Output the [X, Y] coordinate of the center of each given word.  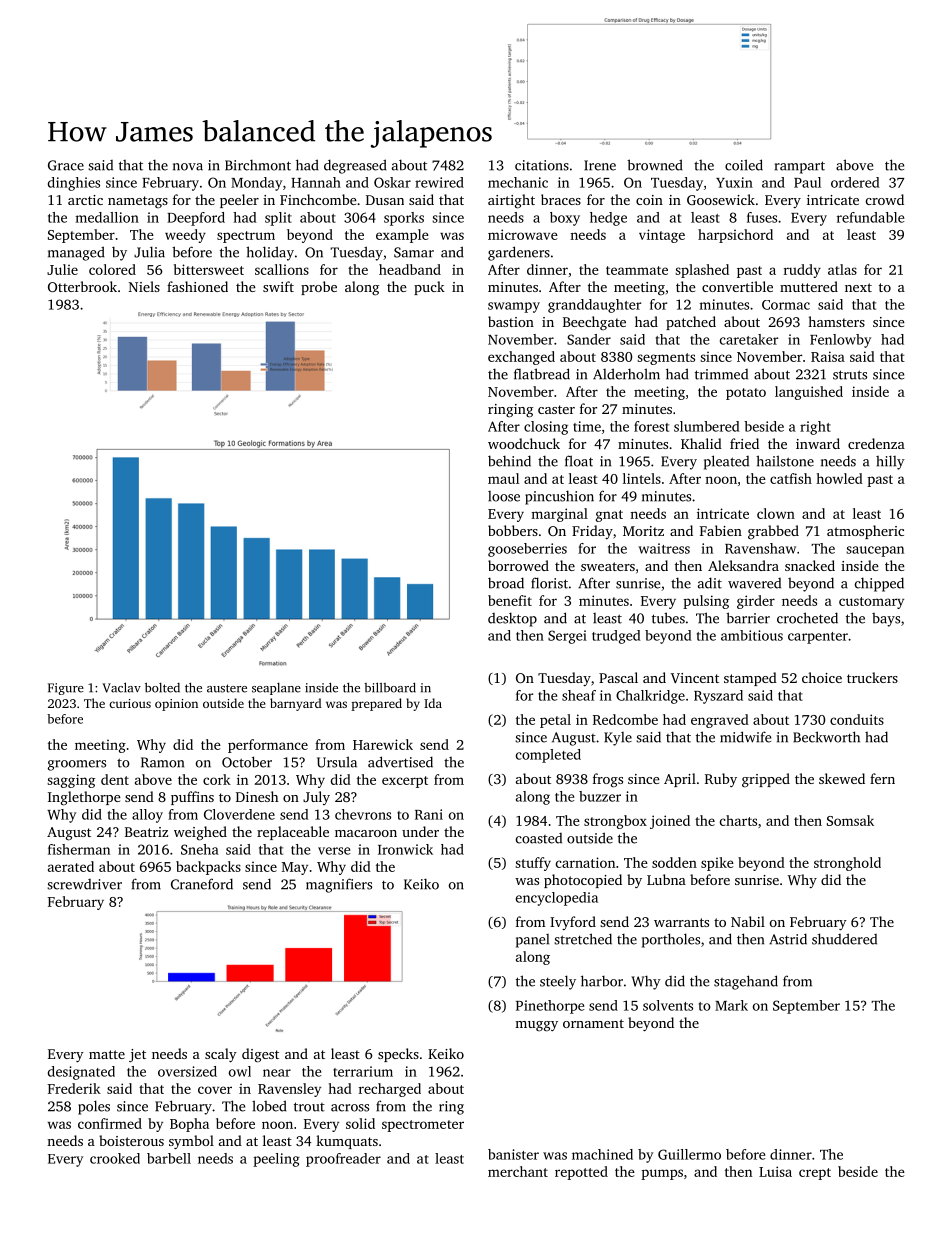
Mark [731, 1005]
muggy [536, 1026]
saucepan [875, 551]
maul [503, 478]
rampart [800, 167]
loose [504, 496]
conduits [857, 719]
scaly [221, 1055]
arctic [85, 200]
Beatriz [146, 832]
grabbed [773, 532]
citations [542, 165]
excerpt [405, 782]
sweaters [608, 566]
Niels [144, 286]
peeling [276, 1160]
